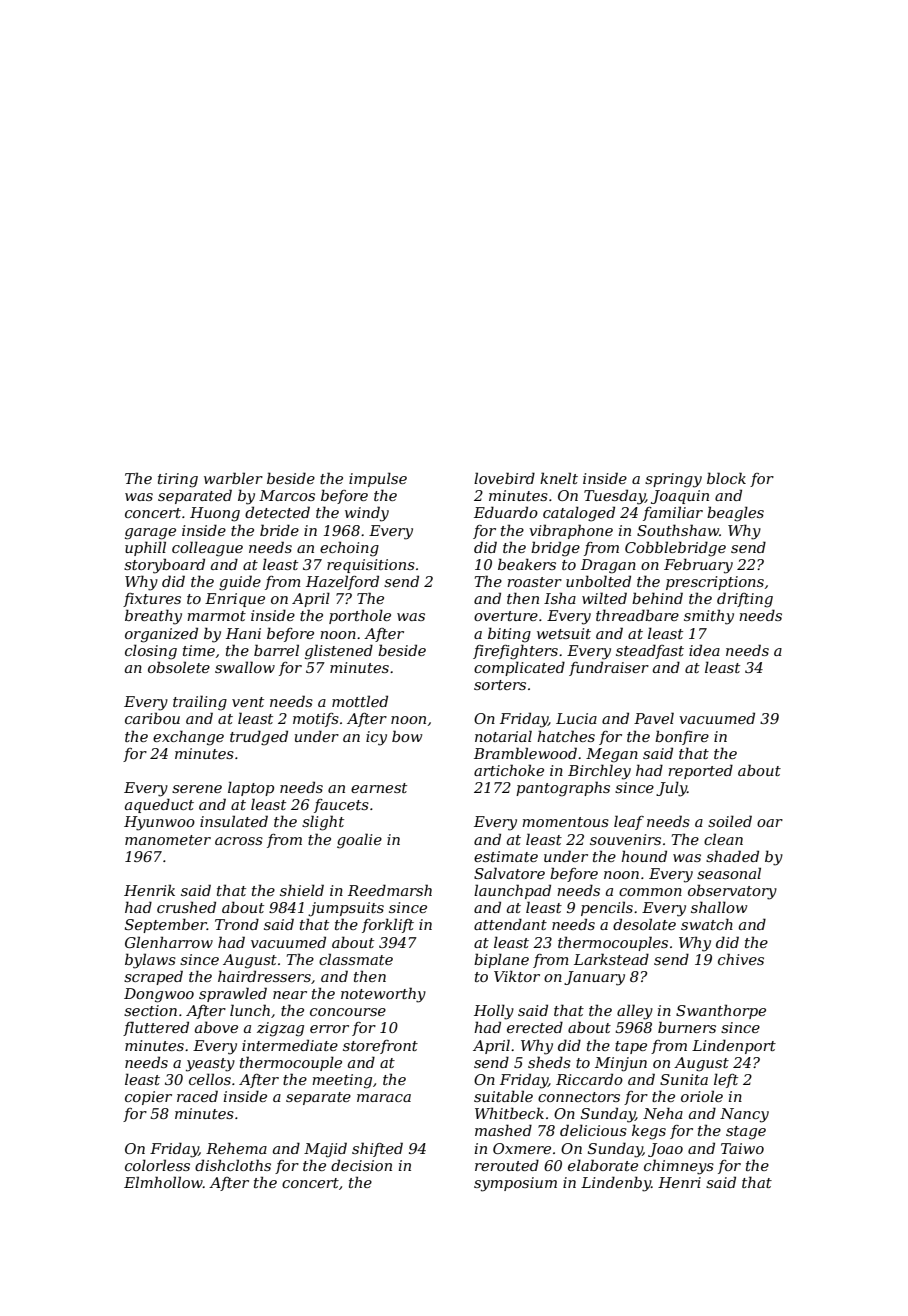 Image resolution: width=908 pixels, height=1316 pixels. Describe the element at coordinates (210, 1065) in the screenshot. I see `yeasty` at that location.
